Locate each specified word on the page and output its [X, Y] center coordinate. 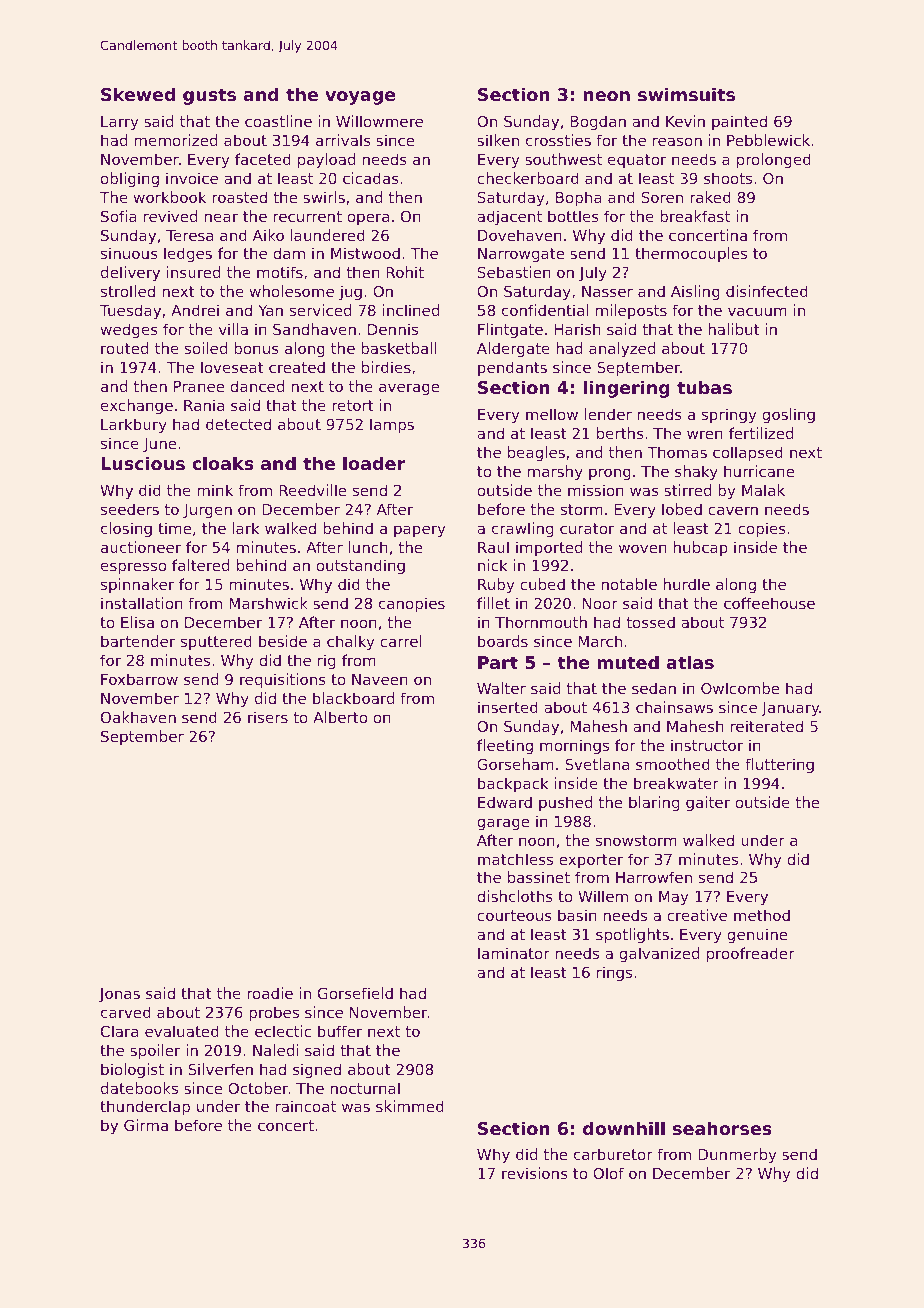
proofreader [751, 954]
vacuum [757, 311]
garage [503, 824]
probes [274, 1013]
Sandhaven [314, 329]
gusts [209, 96]
